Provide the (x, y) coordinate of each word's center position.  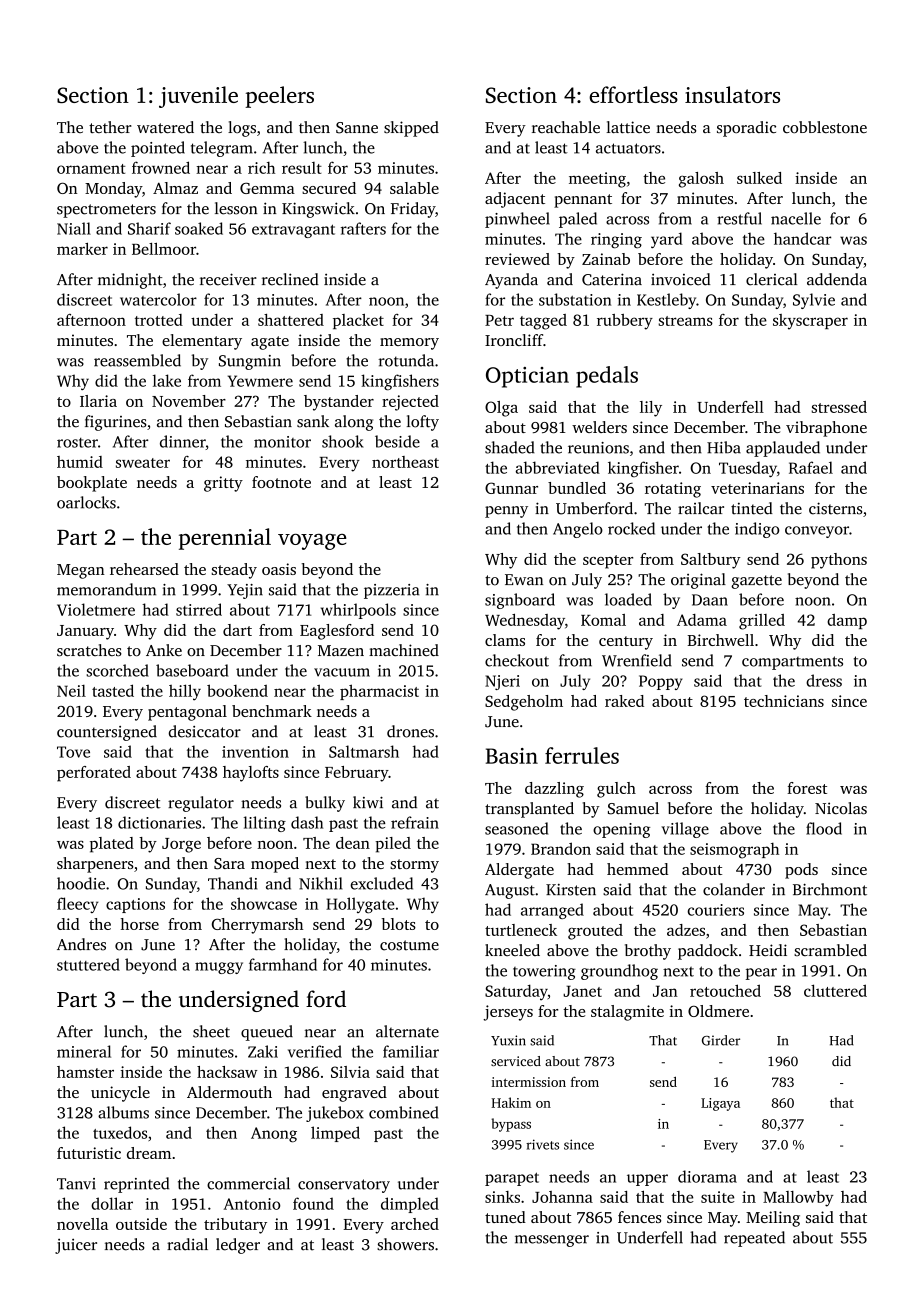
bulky (325, 804)
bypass (511, 1125)
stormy (414, 866)
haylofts (251, 774)
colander (734, 889)
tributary (235, 1226)
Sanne (357, 128)
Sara (229, 864)
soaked (199, 228)
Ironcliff (514, 340)
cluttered (835, 990)
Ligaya (720, 1104)
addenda (837, 279)
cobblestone (825, 127)
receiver (228, 279)
